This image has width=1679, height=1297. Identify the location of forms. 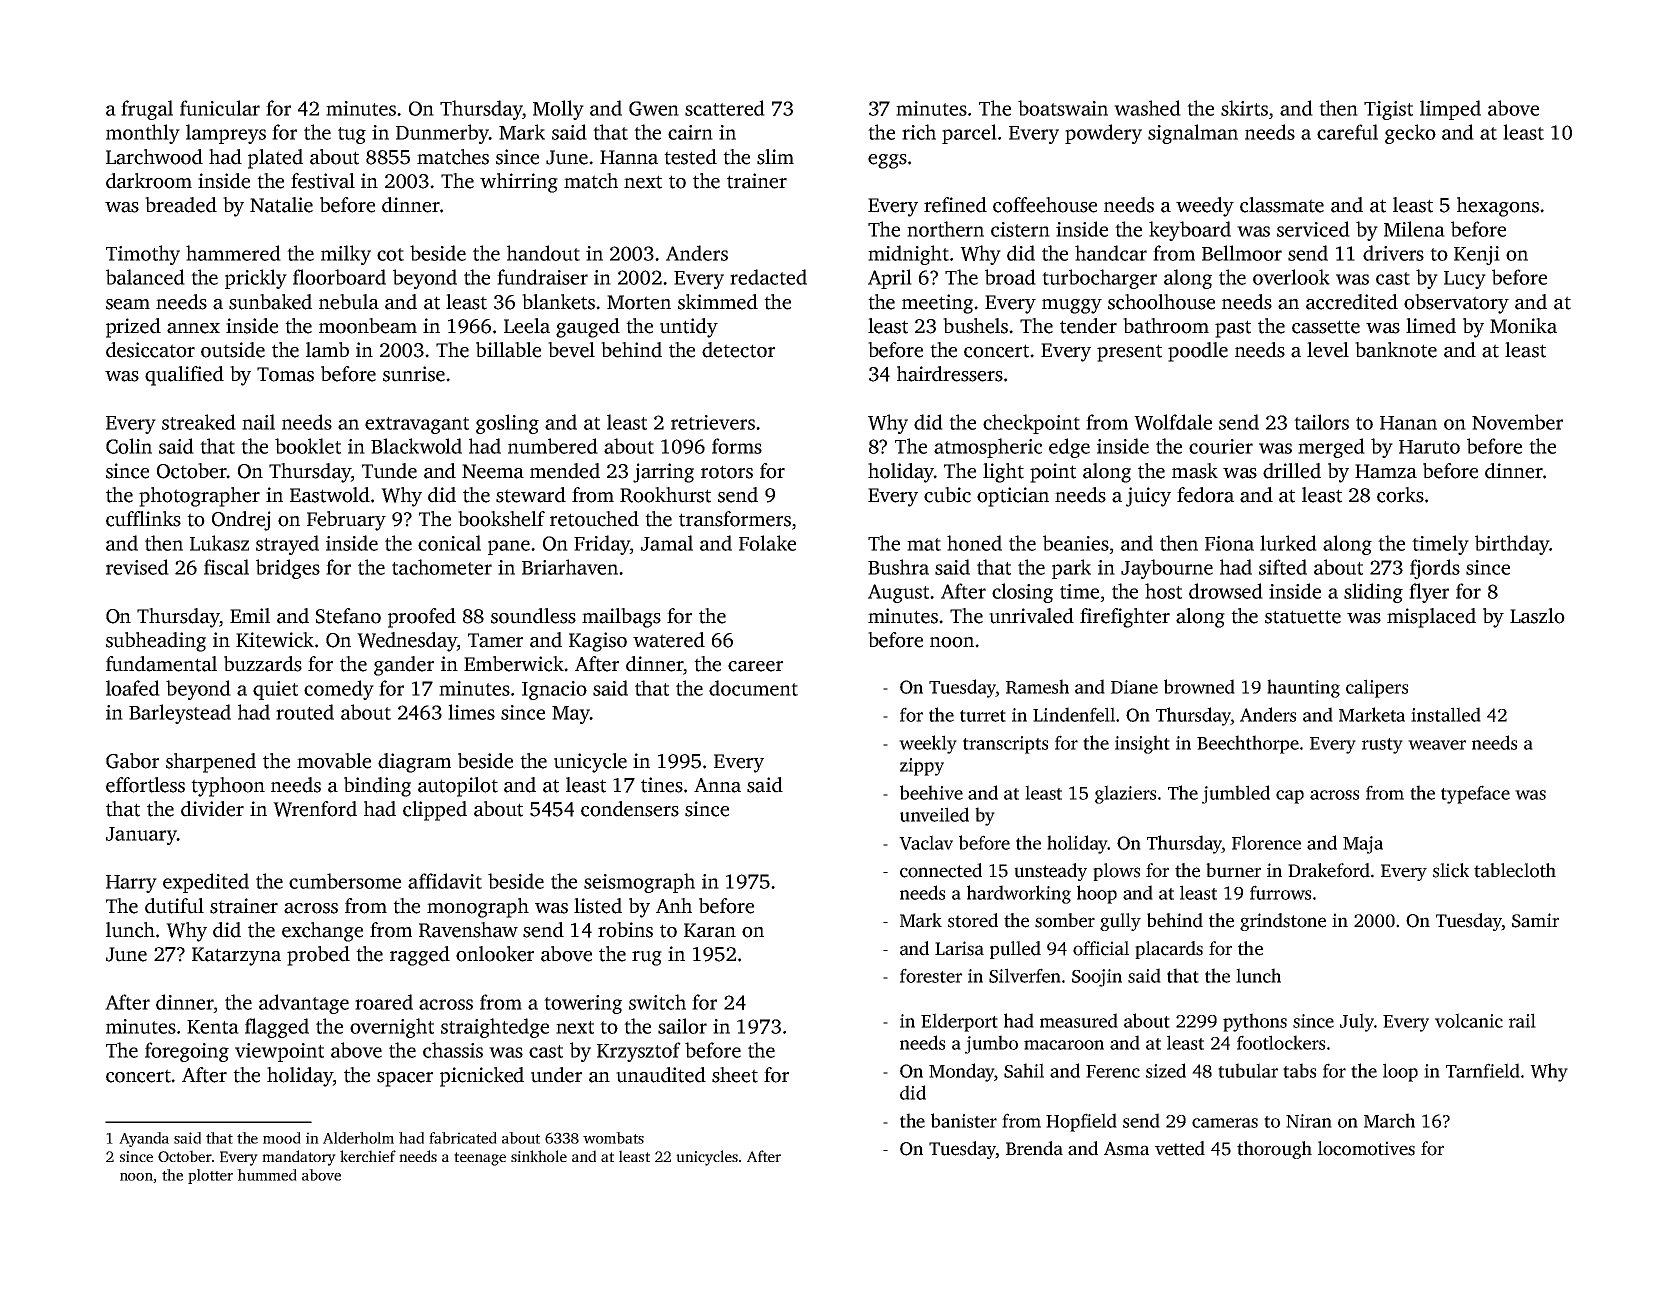
(737, 446).
